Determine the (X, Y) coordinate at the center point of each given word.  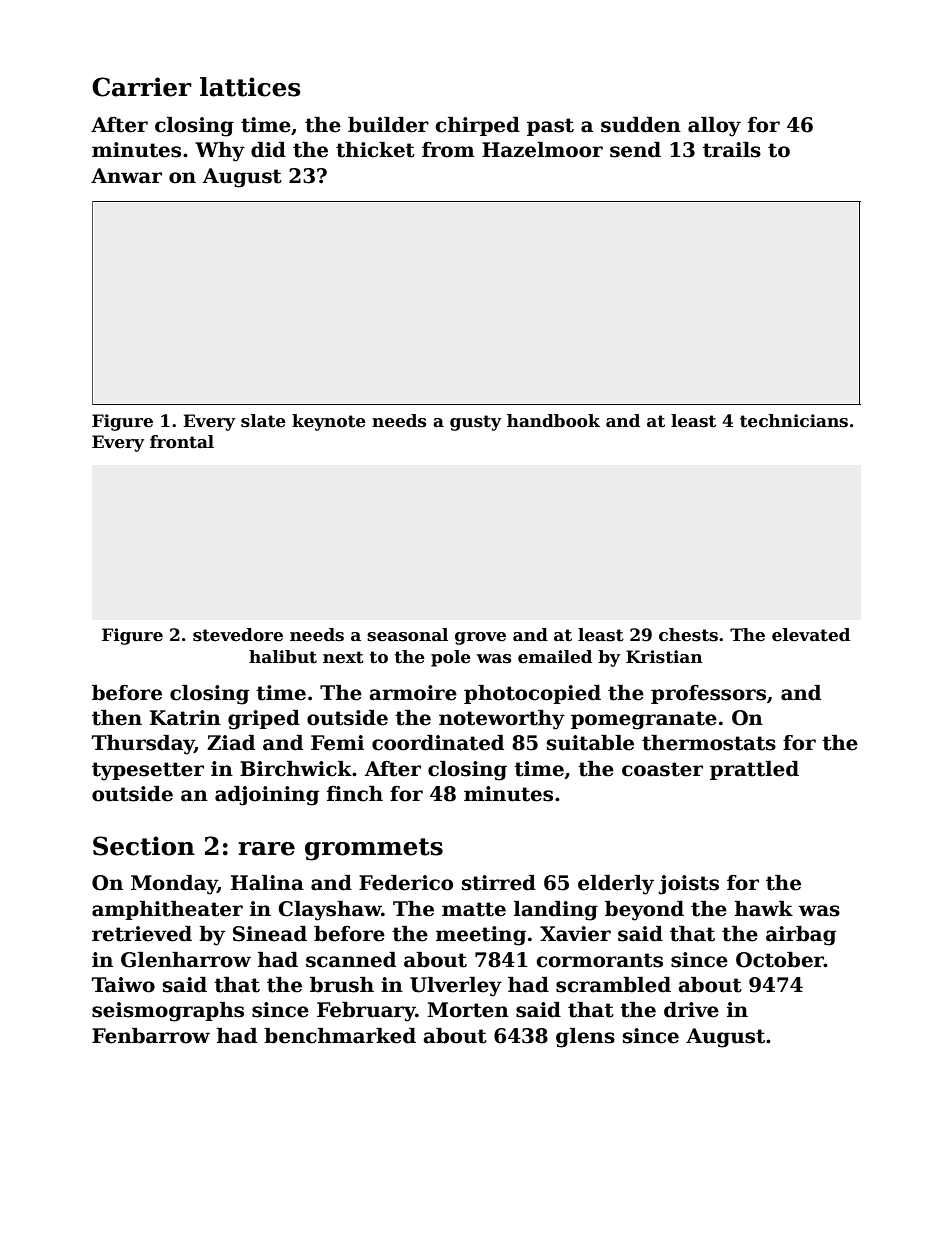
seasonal (407, 635)
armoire (413, 693)
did (268, 150)
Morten (468, 1010)
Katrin (185, 718)
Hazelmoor (542, 150)
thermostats (709, 743)
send (635, 150)
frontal (182, 442)
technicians (794, 421)
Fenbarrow (151, 1036)
